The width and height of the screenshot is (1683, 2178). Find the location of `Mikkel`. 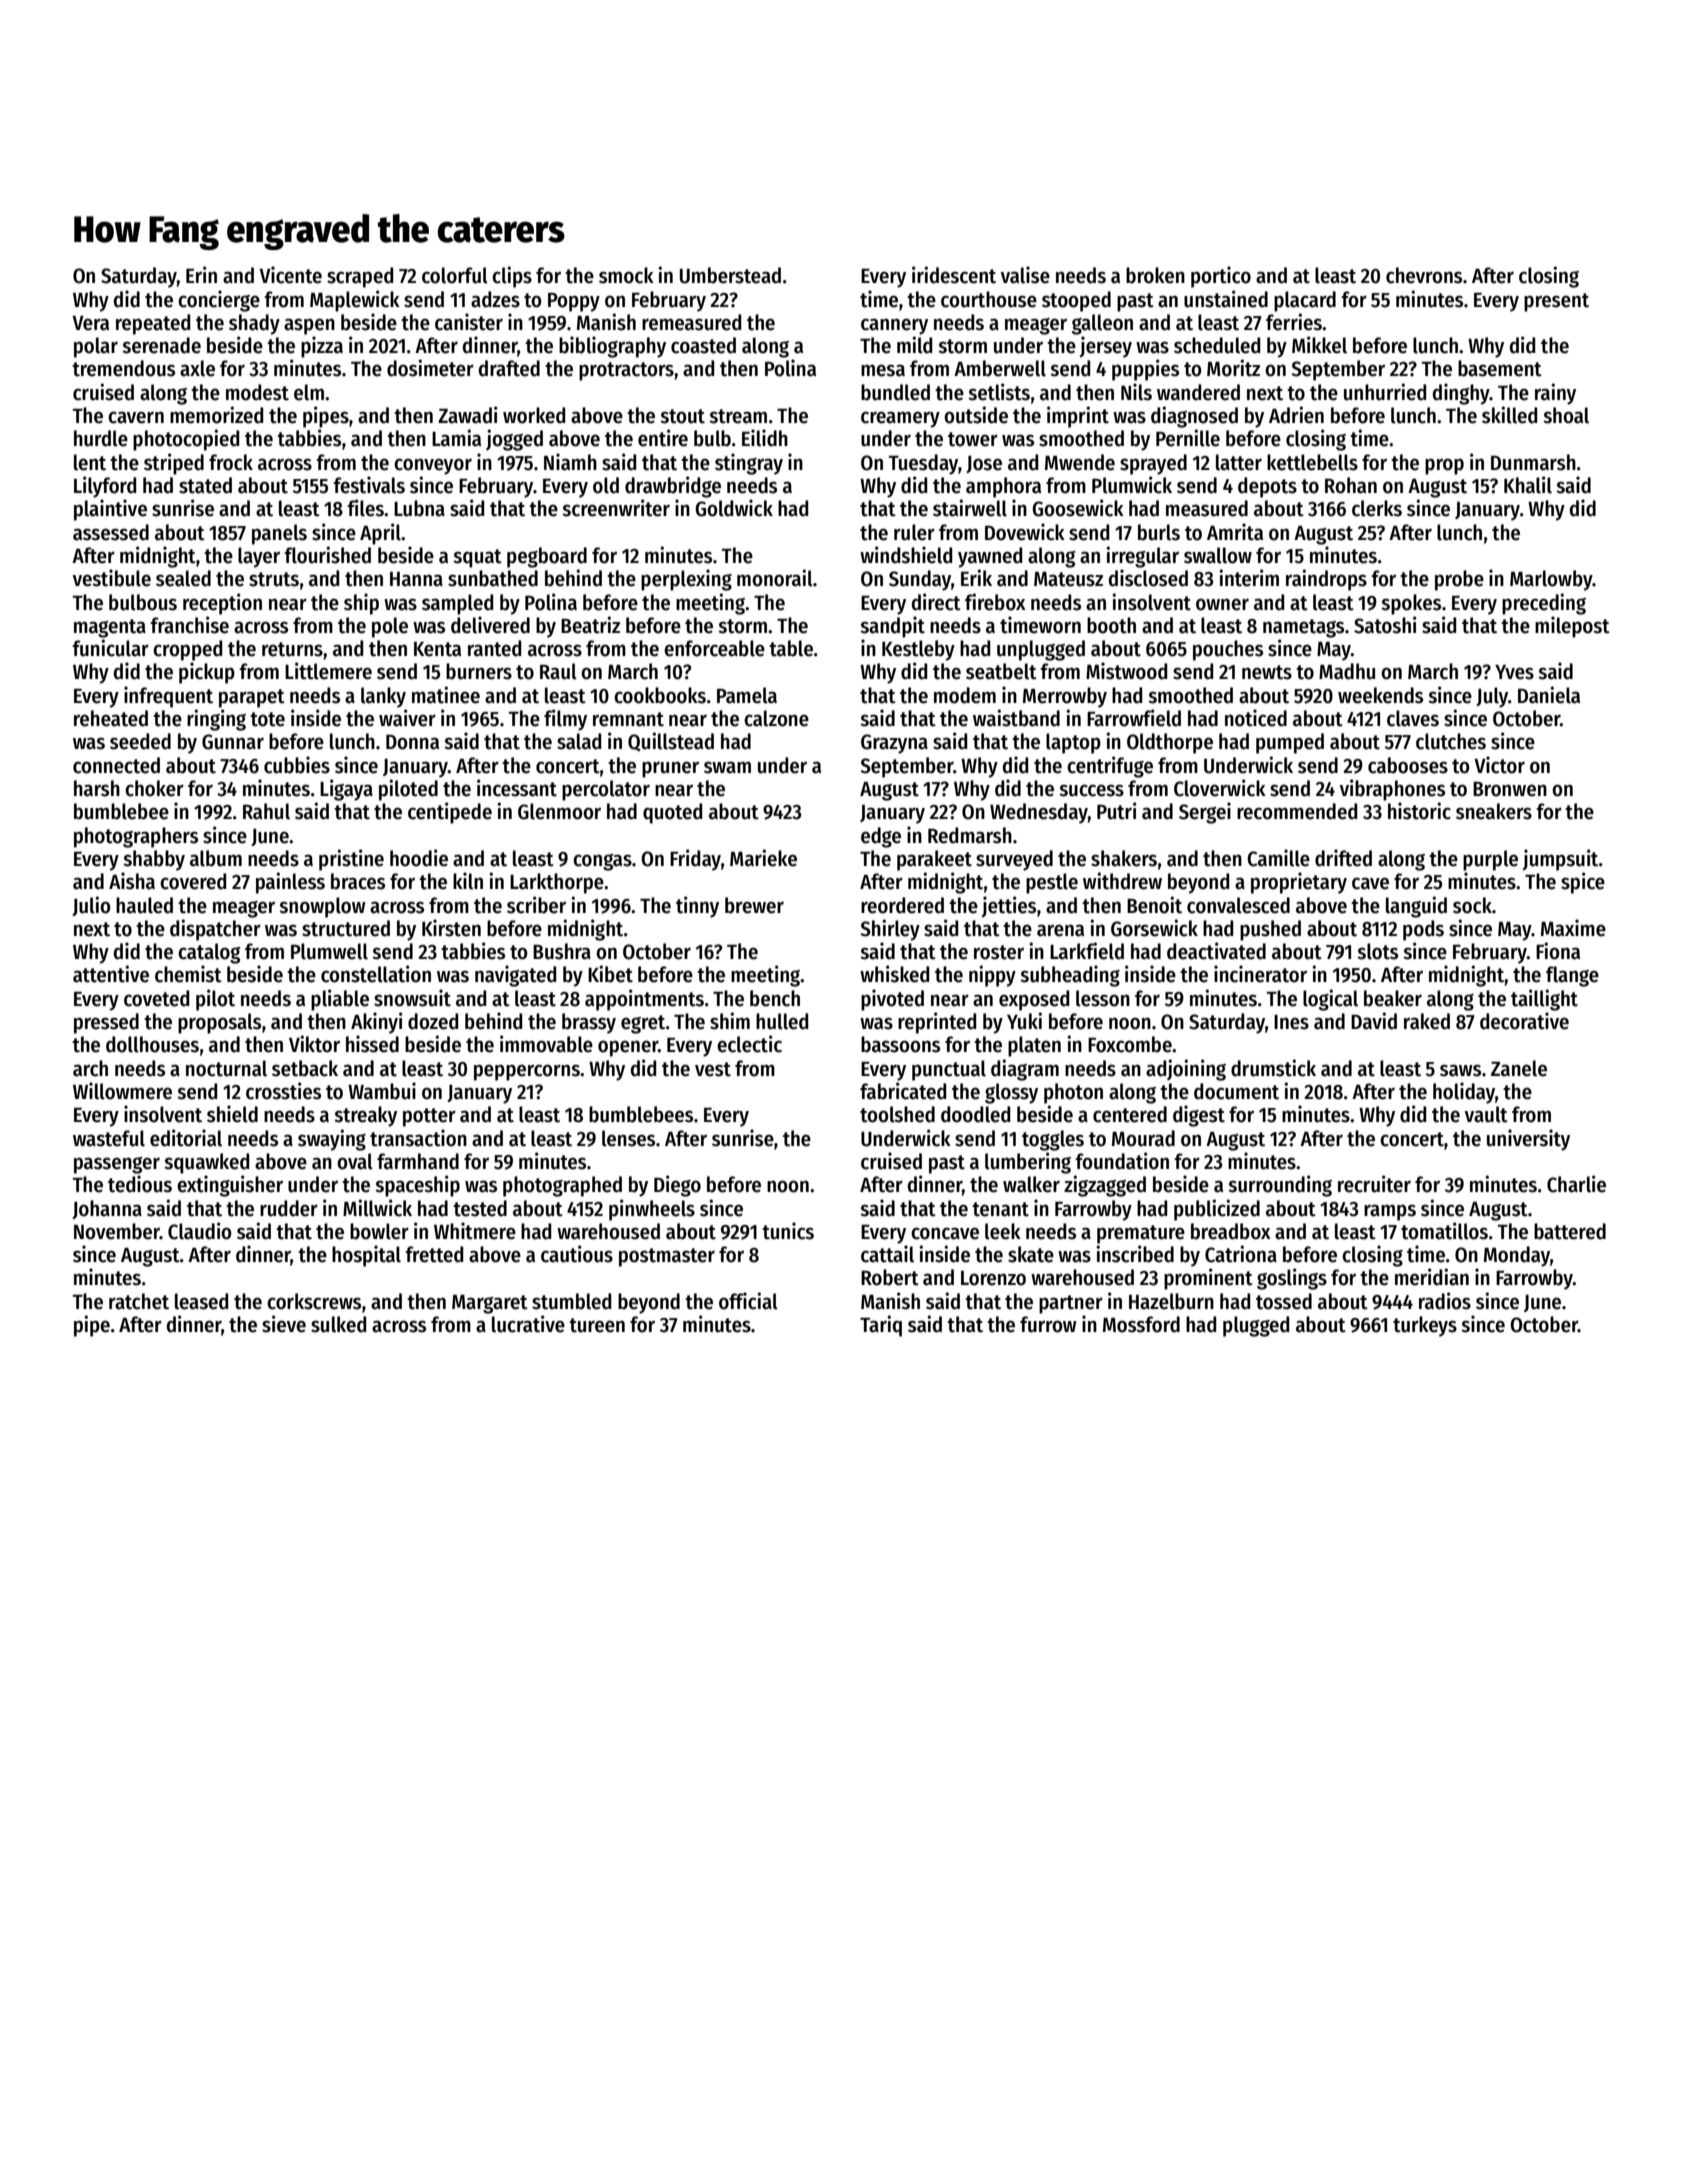

Mikkel is located at coordinates (1319, 345).
